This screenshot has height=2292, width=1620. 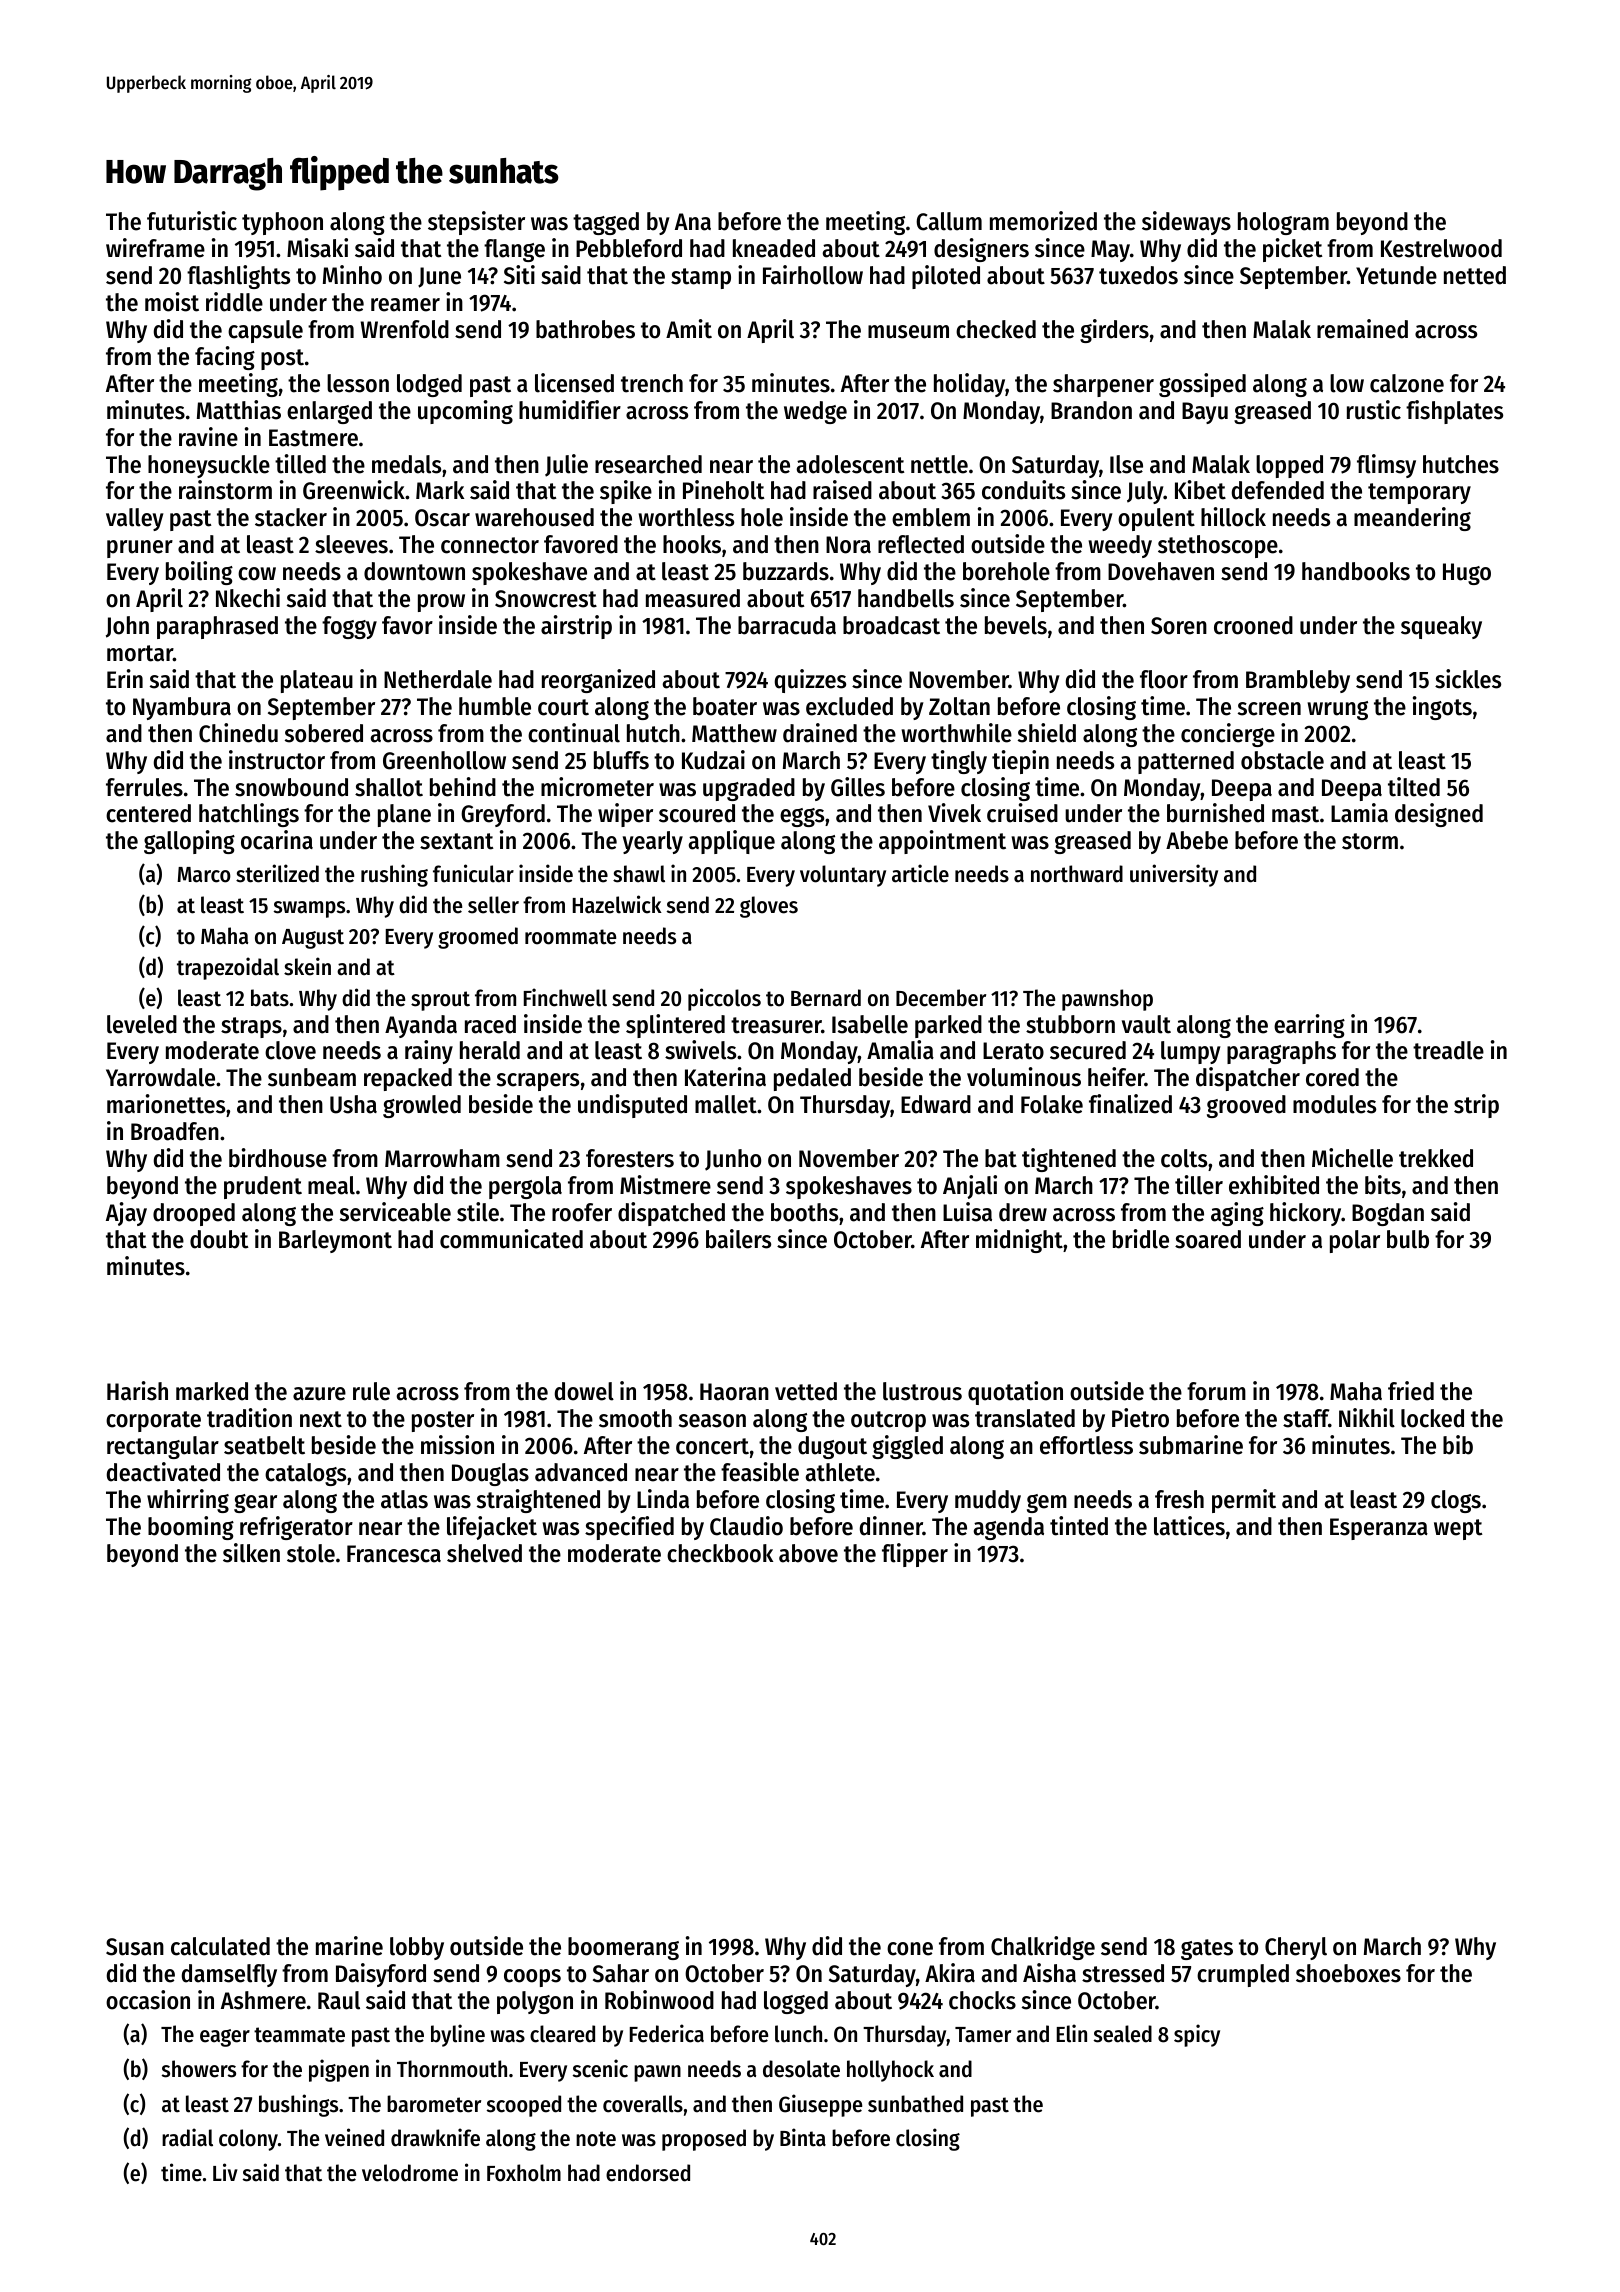 I want to click on valley, so click(x=135, y=519).
